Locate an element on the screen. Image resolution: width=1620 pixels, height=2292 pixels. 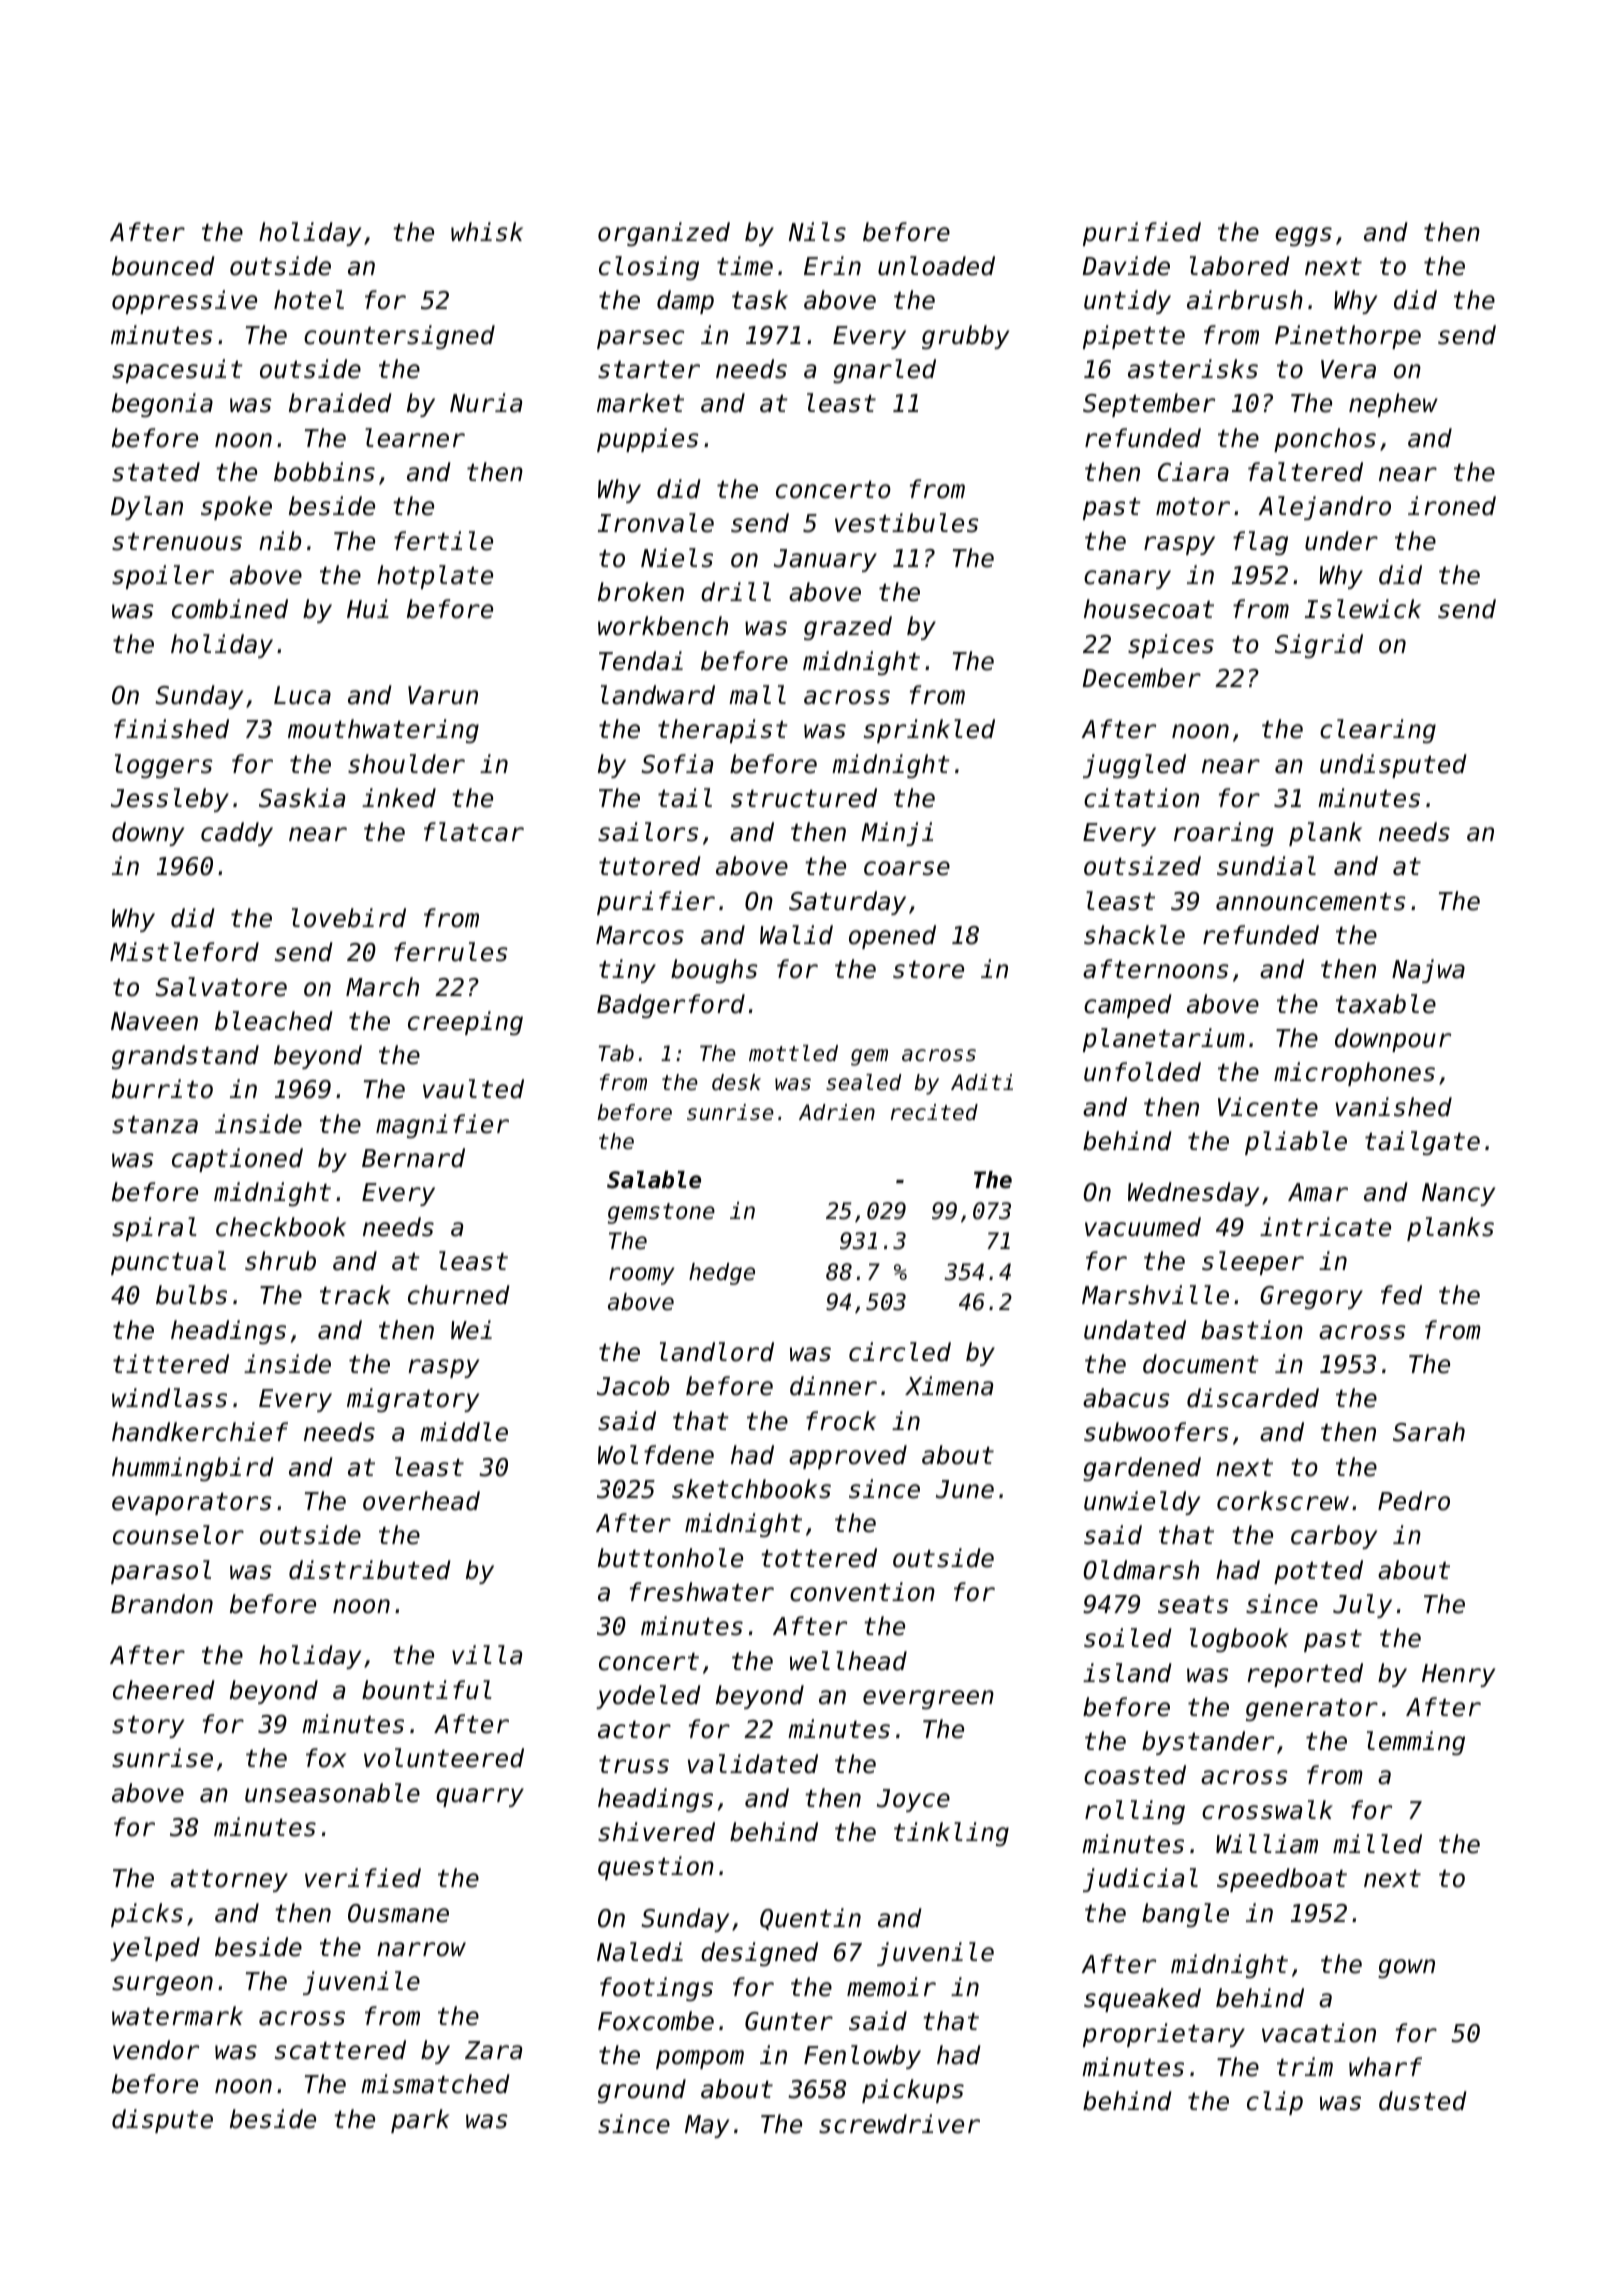
Nils is located at coordinates (817, 232).
